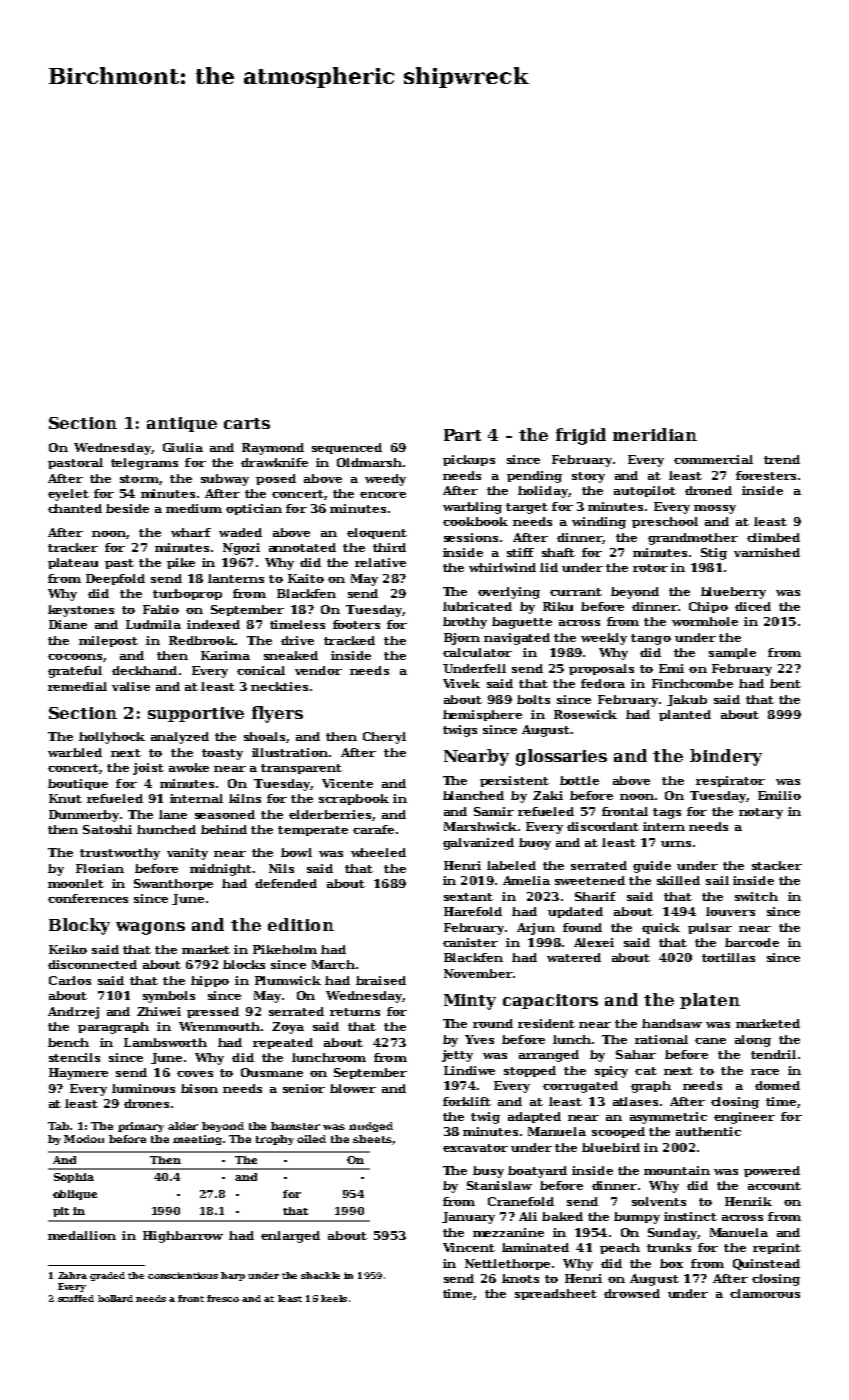 This document has width=849, height=1400. What do you see at coordinates (378, 852) in the document?
I see `wheeled` at bounding box center [378, 852].
